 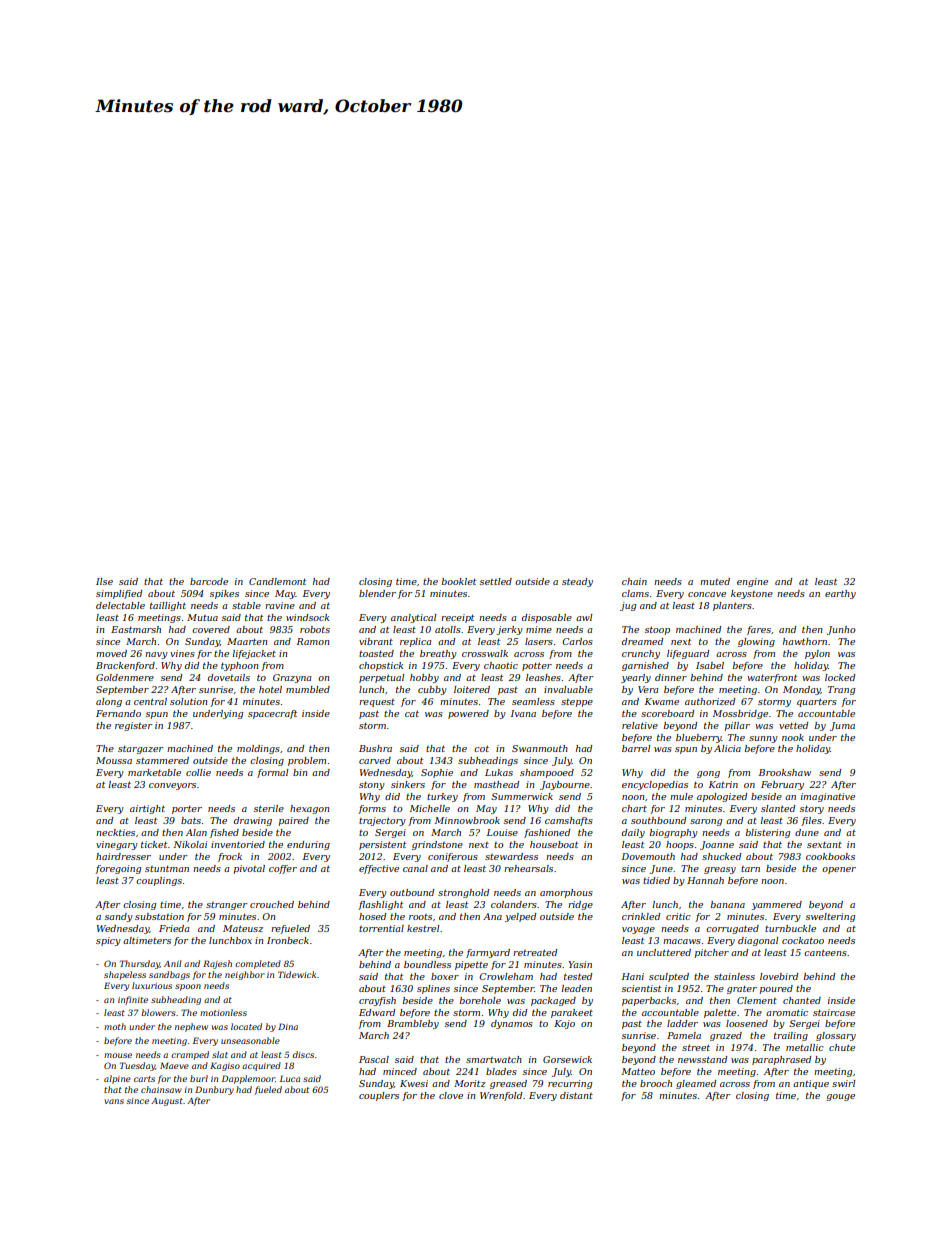 What do you see at coordinates (377, 593) in the document?
I see `blender` at bounding box center [377, 593].
